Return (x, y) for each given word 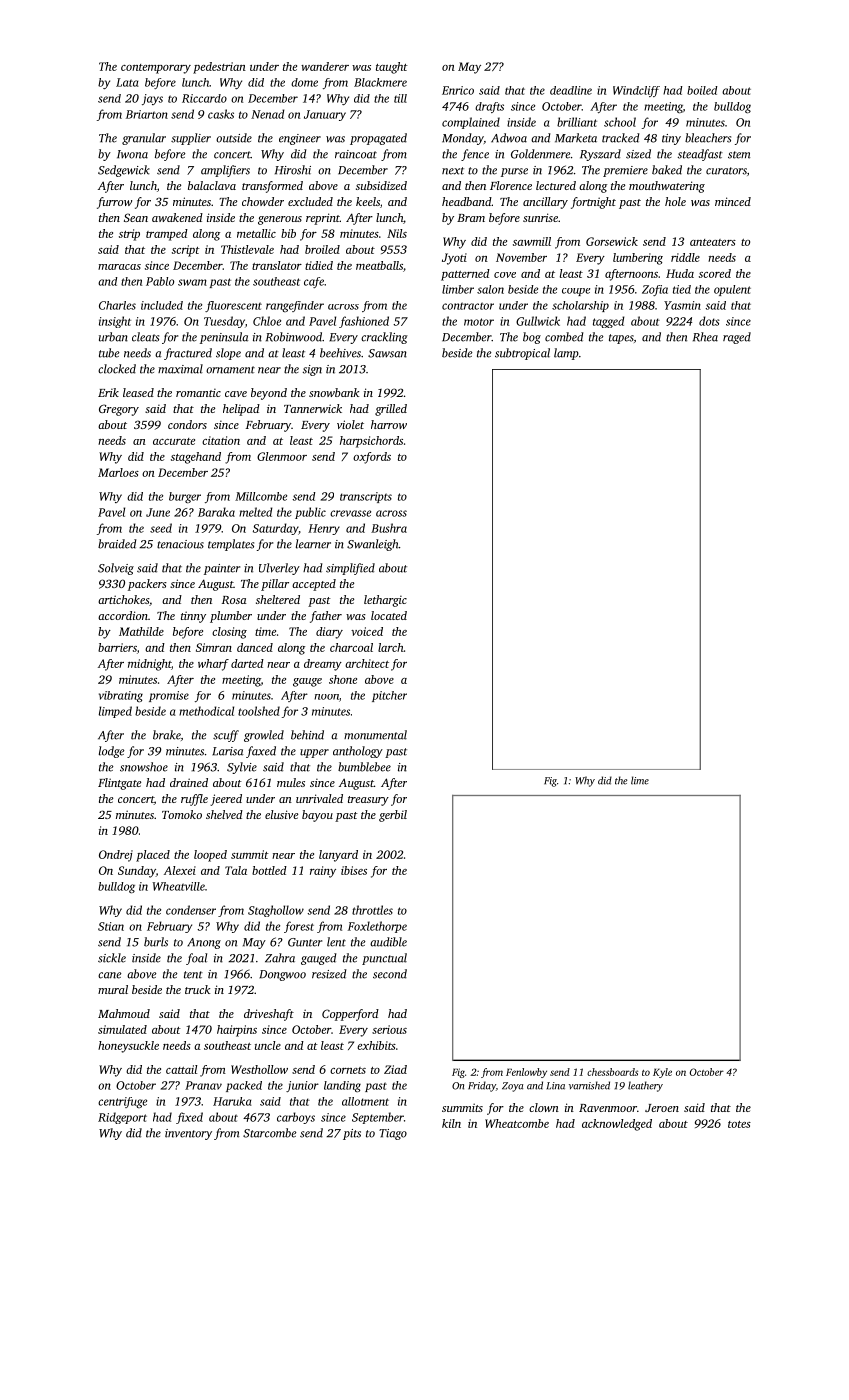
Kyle (662, 1073)
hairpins (237, 1031)
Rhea (705, 337)
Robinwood (294, 337)
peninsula (224, 338)
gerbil (393, 816)
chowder (263, 201)
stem (739, 155)
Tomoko (182, 814)
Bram (471, 218)
